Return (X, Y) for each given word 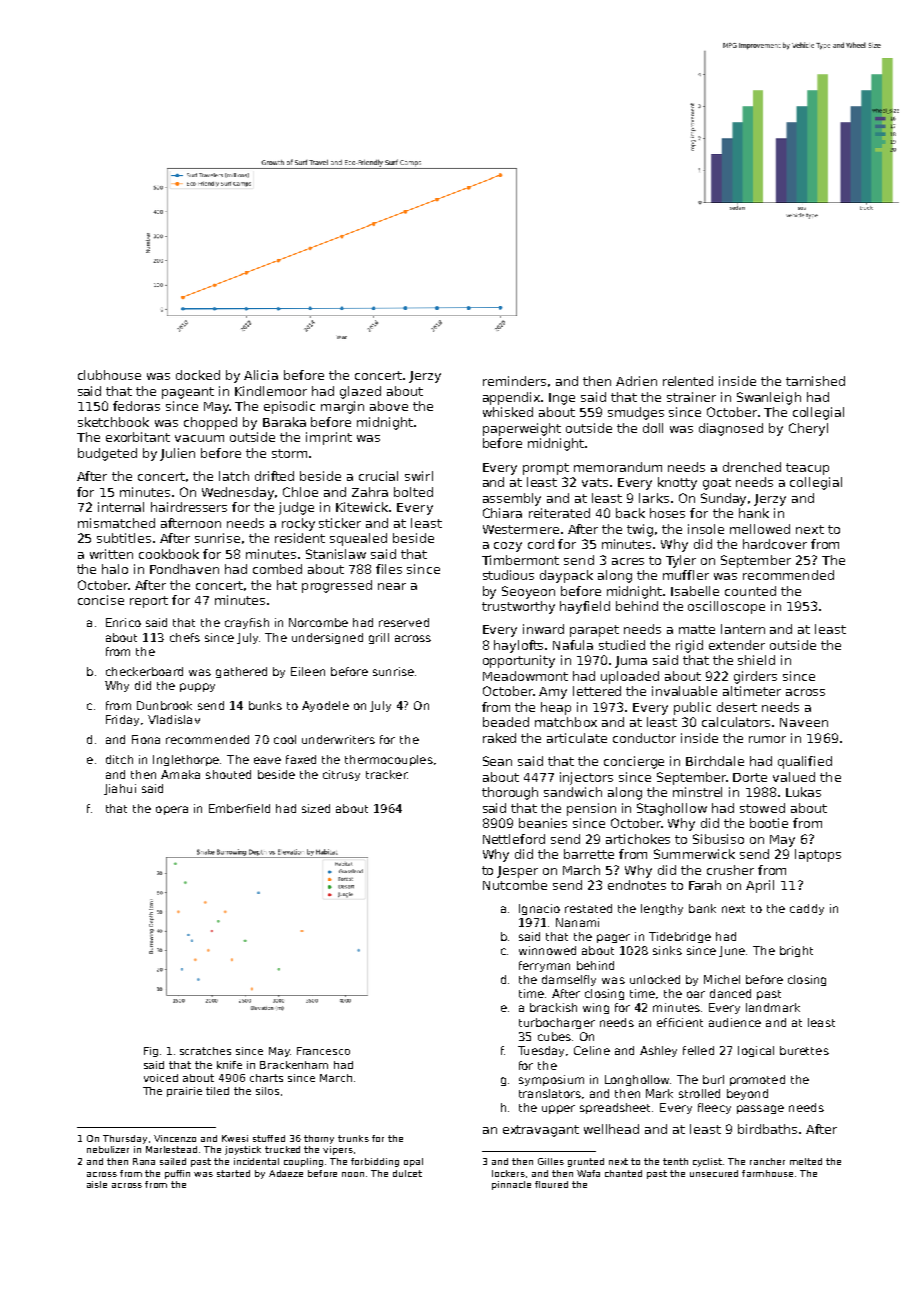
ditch (119, 759)
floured (551, 1184)
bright (796, 951)
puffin (177, 1174)
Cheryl (808, 429)
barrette (589, 854)
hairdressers (189, 507)
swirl (419, 476)
